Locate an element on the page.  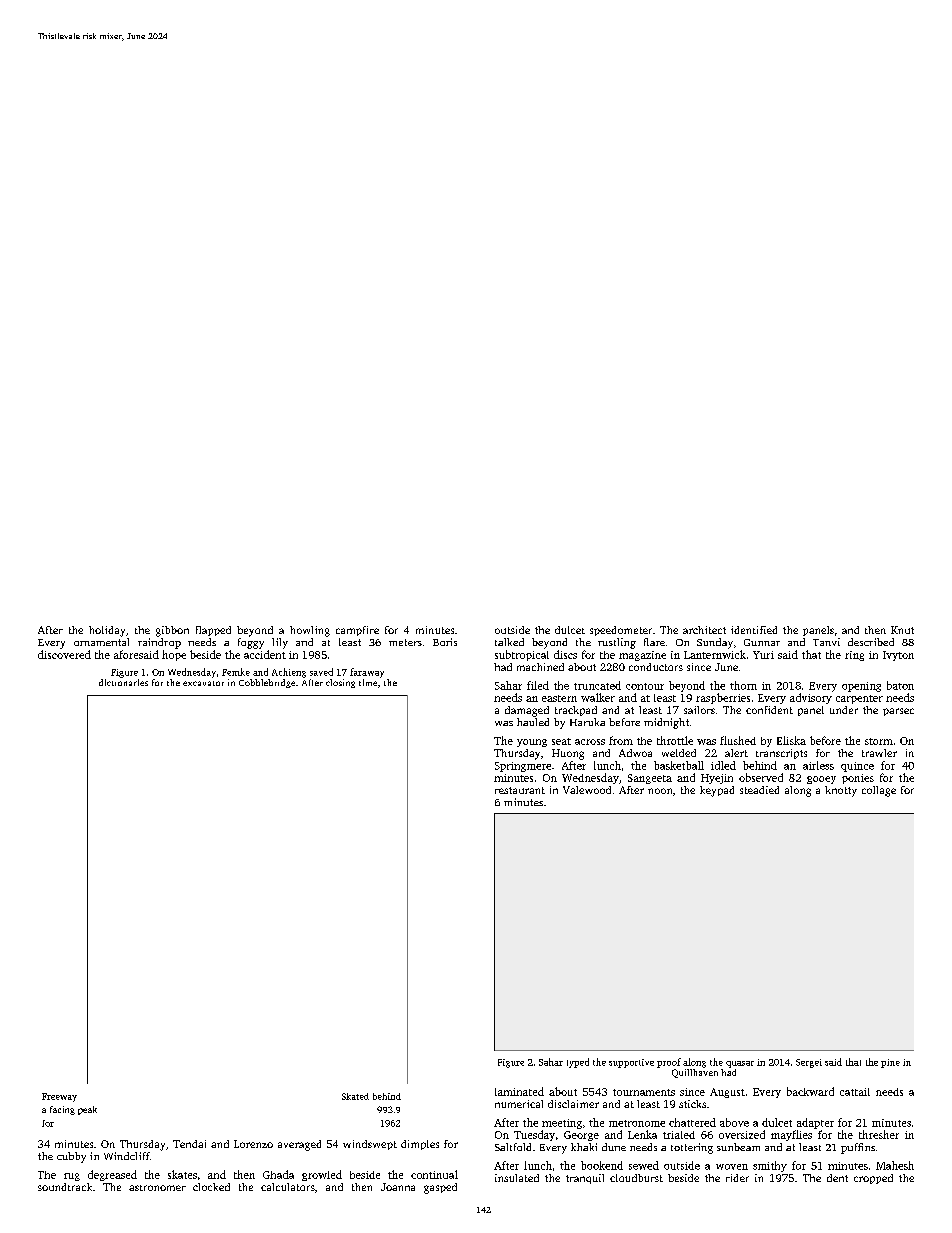
Freeway is located at coordinates (59, 1097).
